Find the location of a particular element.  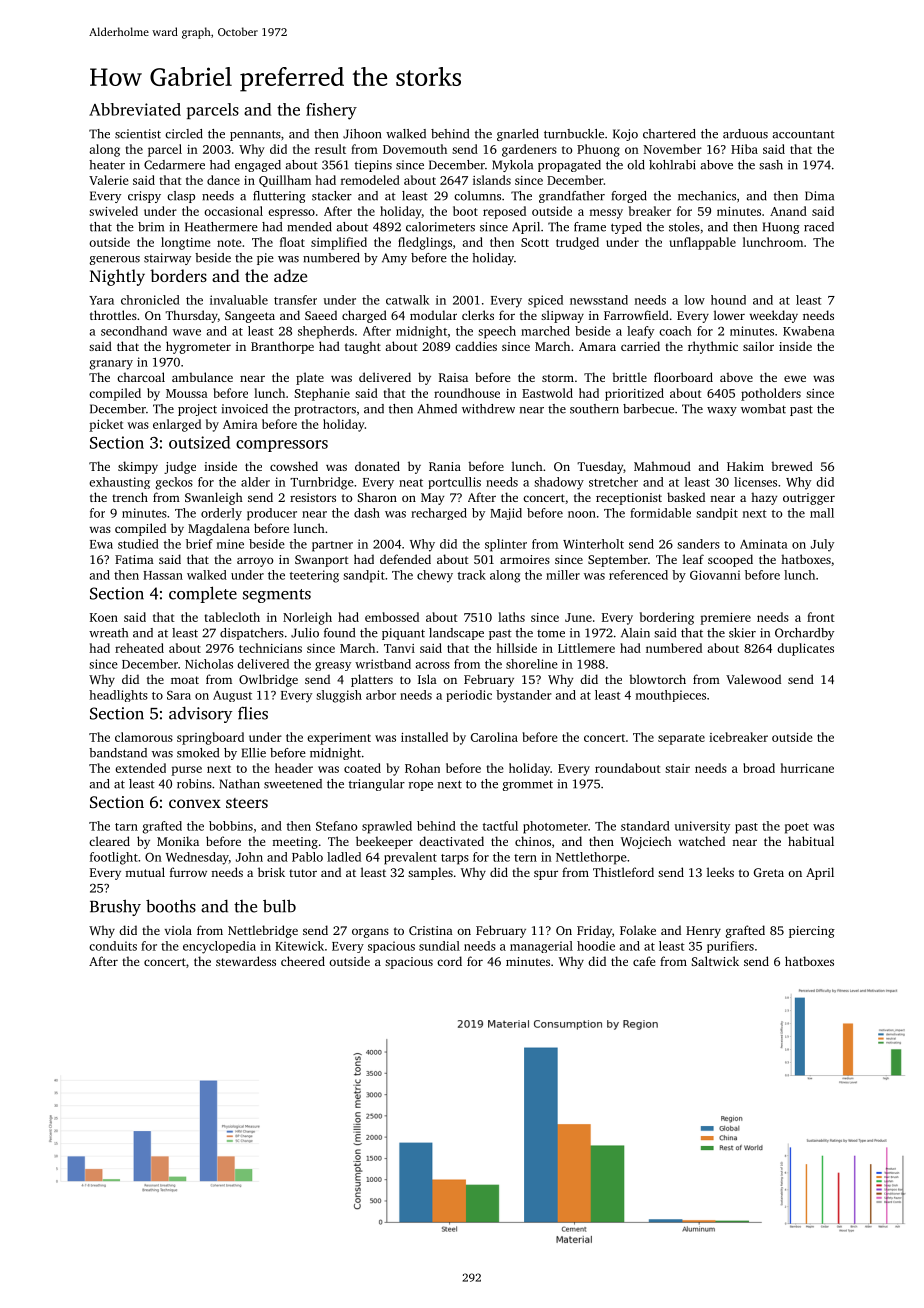

hoodie is located at coordinates (596, 946).
